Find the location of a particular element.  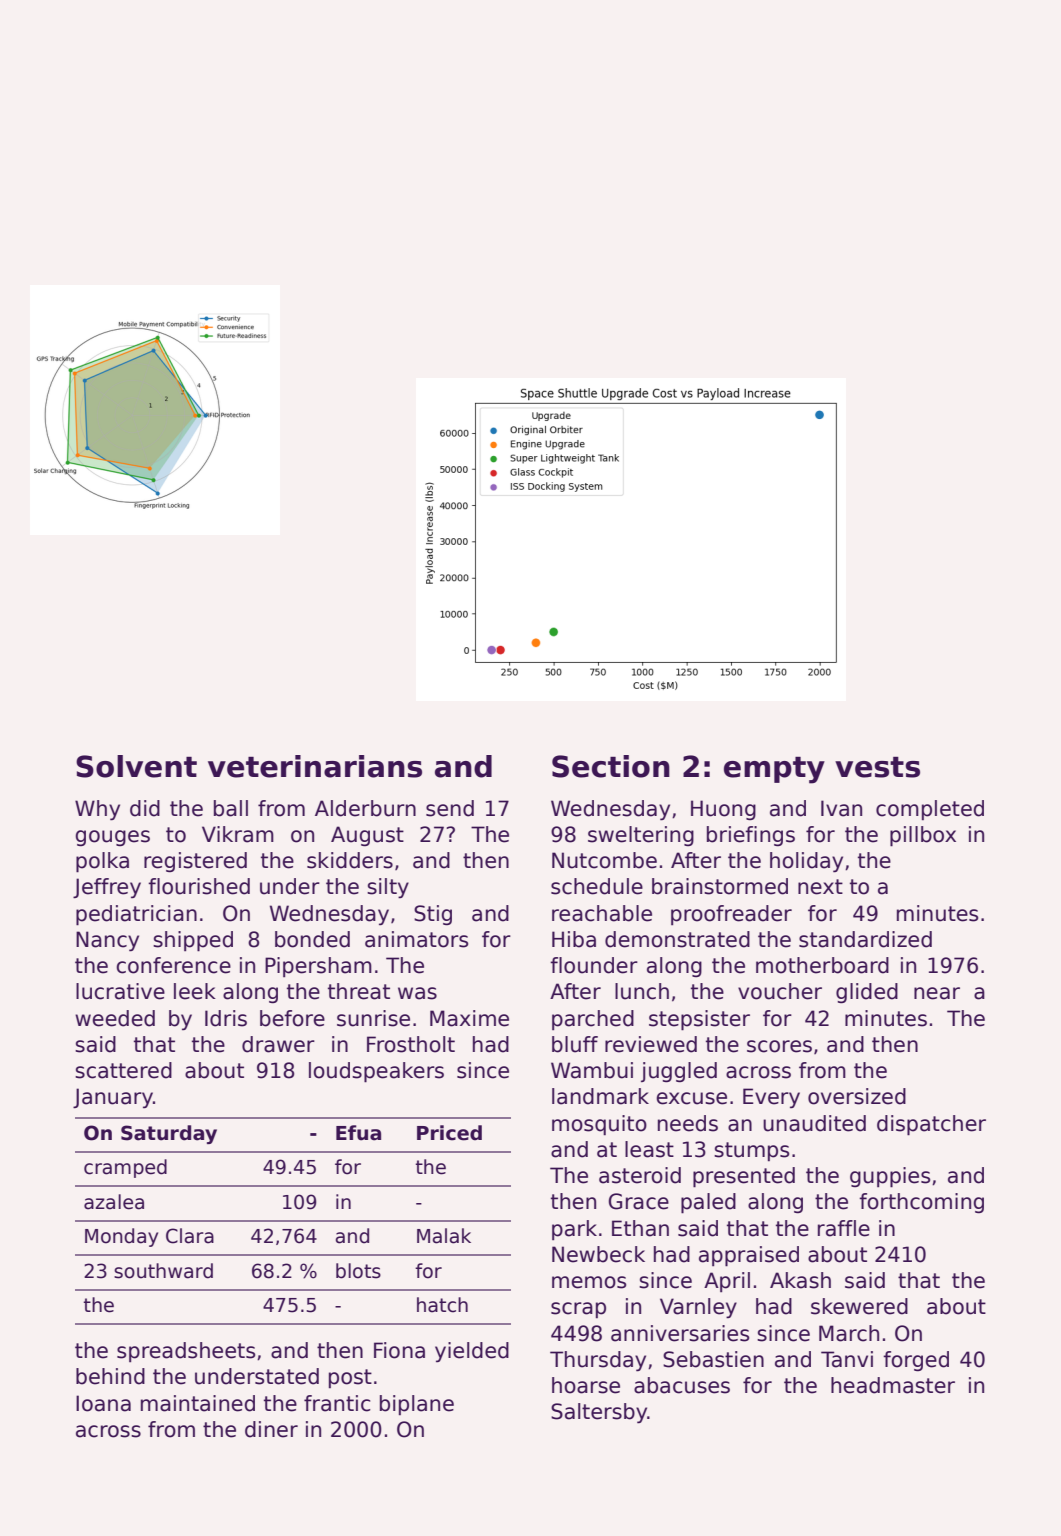

veterinarians is located at coordinates (315, 766).
